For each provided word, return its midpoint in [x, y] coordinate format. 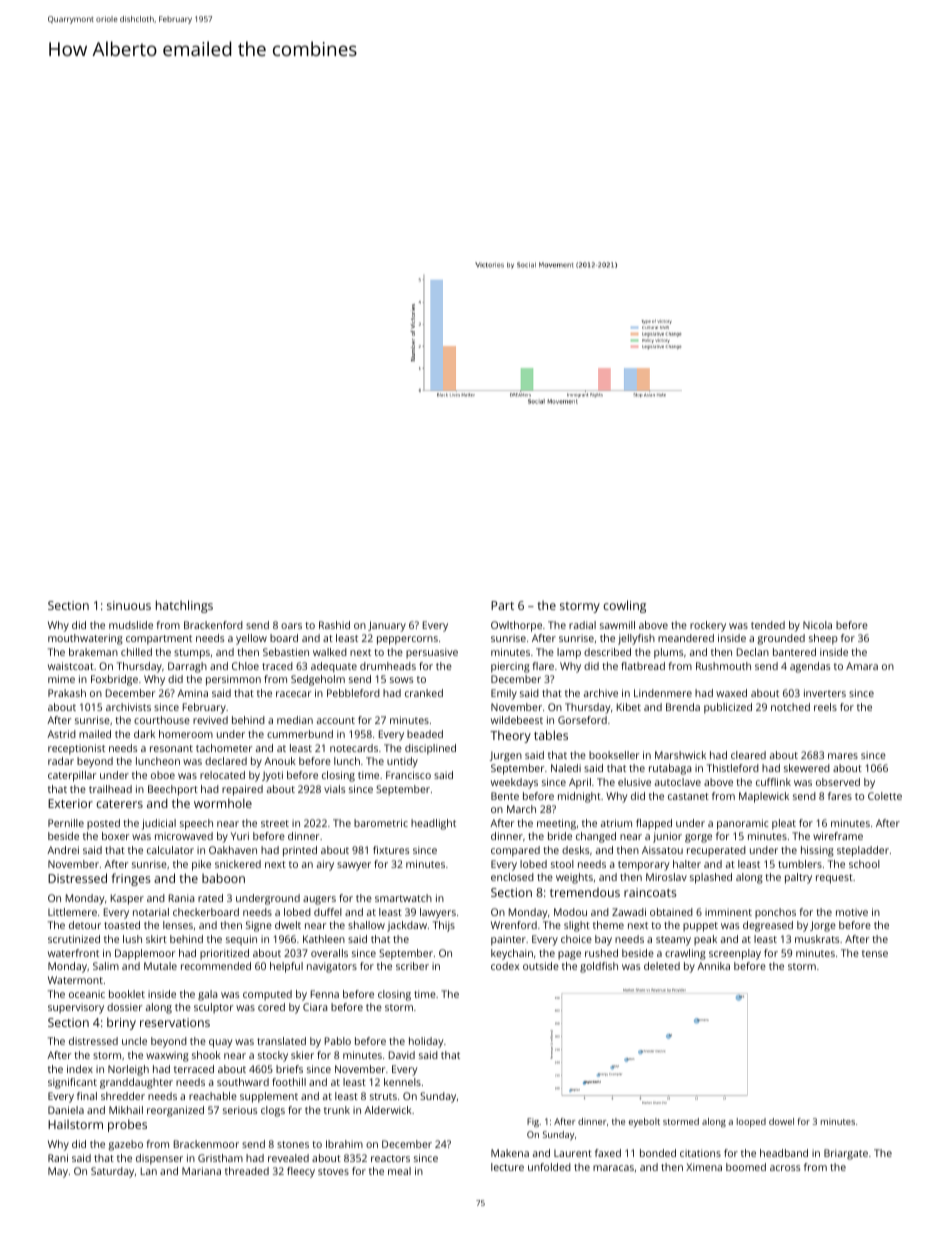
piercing [510, 667]
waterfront [73, 953]
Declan [753, 652]
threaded [247, 1171]
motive [852, 912]
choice [576, 939]
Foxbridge [114, 680]
